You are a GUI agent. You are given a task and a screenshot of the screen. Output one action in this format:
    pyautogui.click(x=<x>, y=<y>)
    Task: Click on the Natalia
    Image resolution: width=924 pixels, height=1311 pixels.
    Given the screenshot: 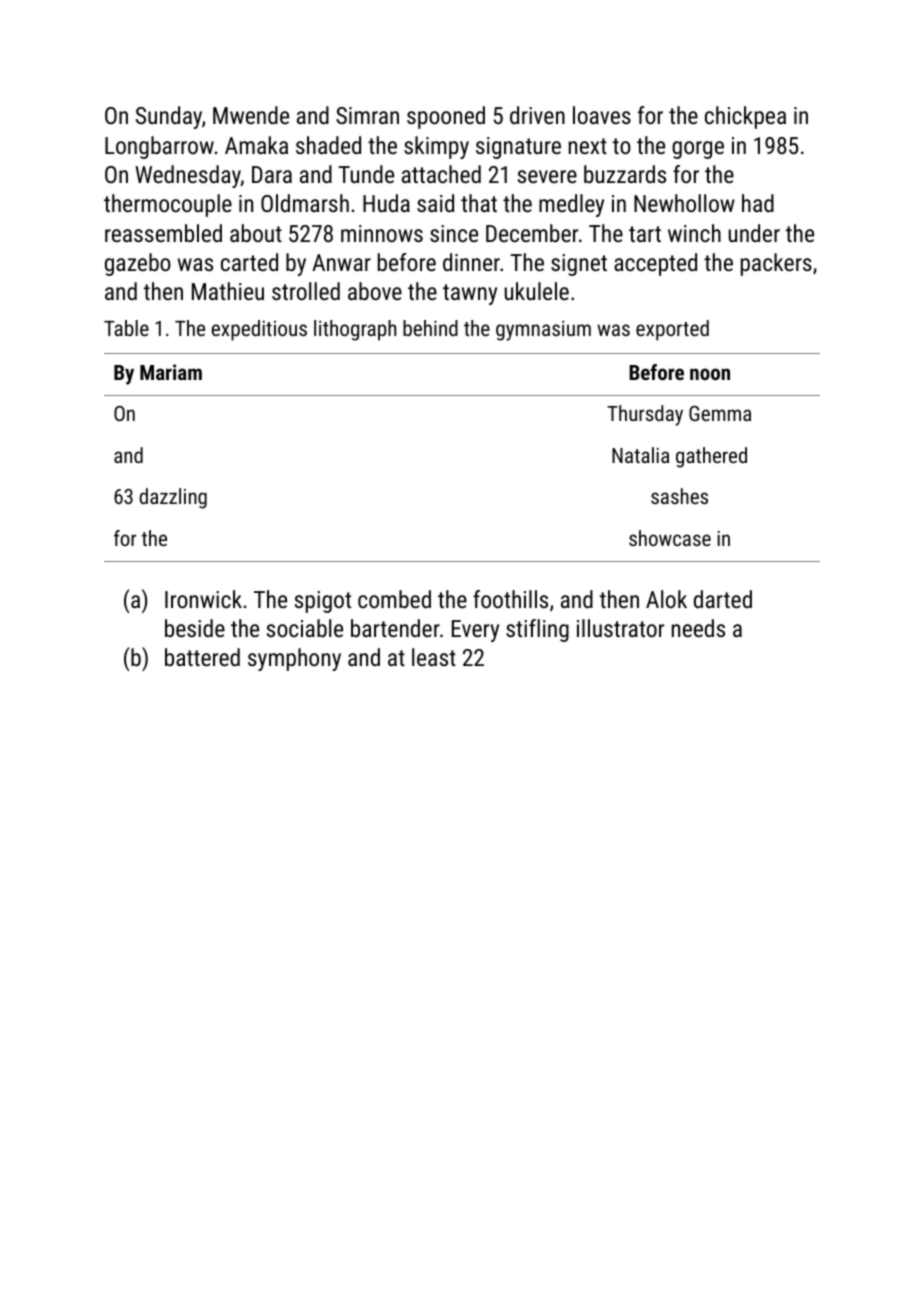 What is the action you would take?
    pyautogui.click(x=640, y=455)
